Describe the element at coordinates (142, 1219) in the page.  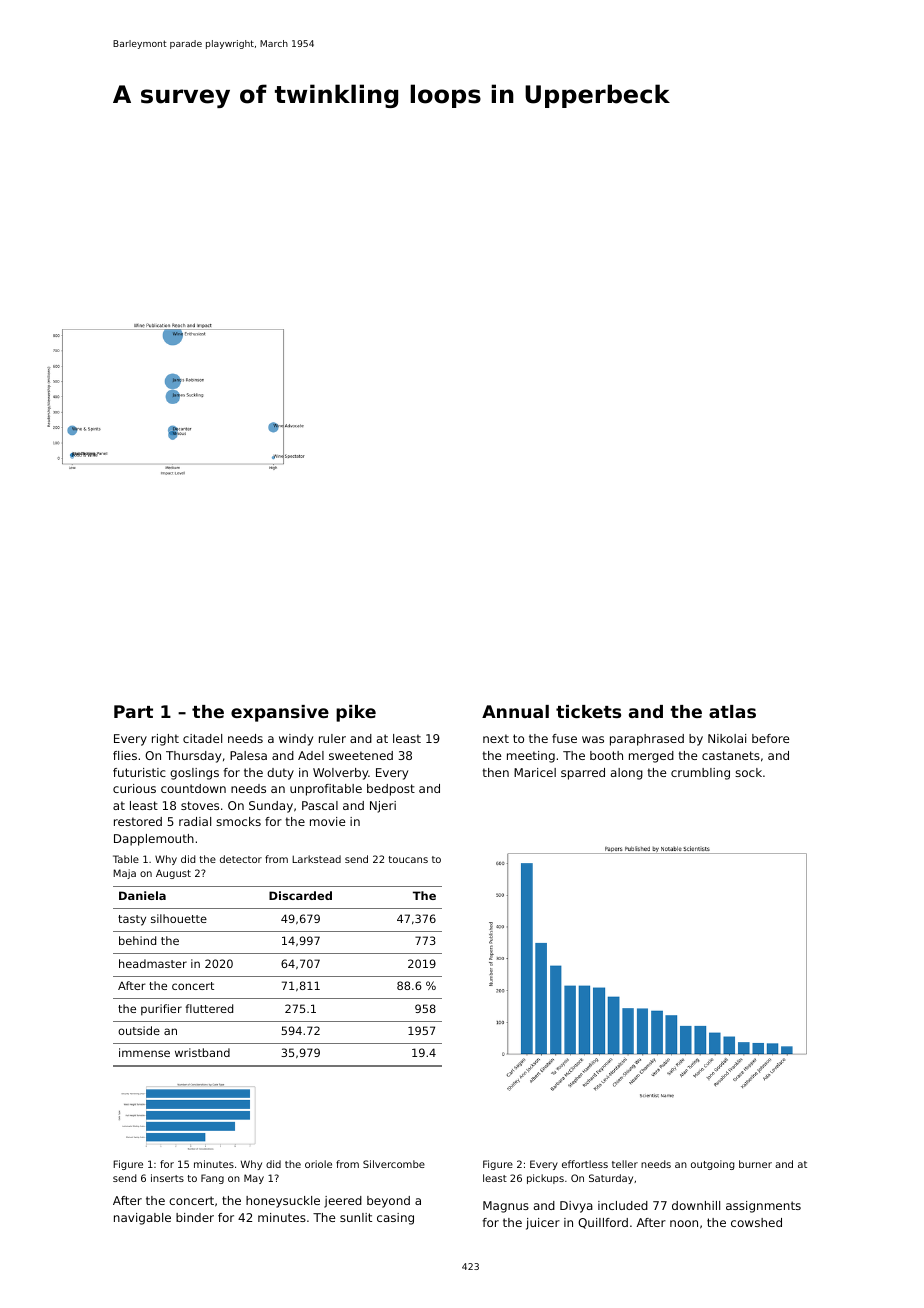
I see `navigable` at that location.
